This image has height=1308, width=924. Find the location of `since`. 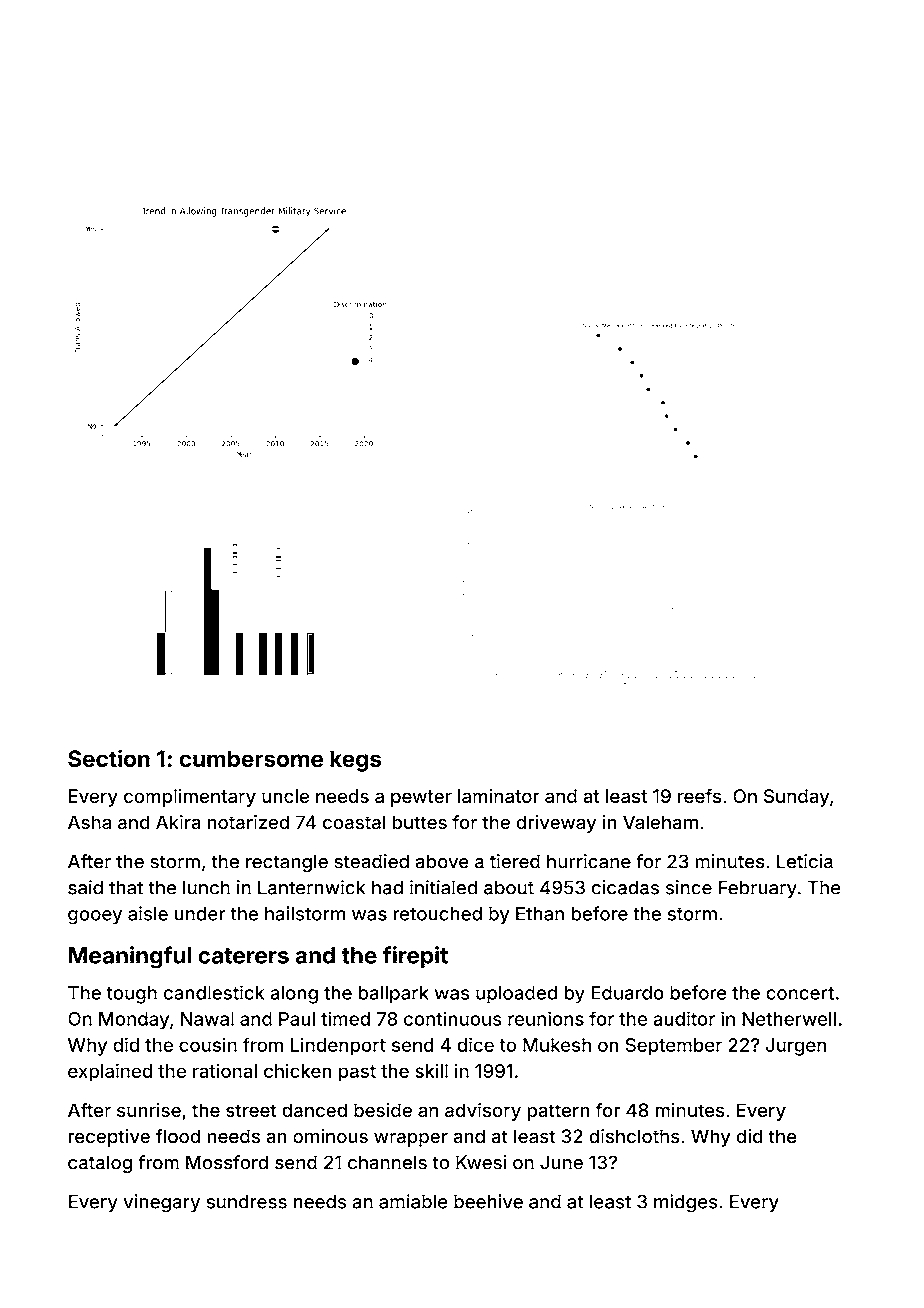

since is located at coordinates (689, 887).
